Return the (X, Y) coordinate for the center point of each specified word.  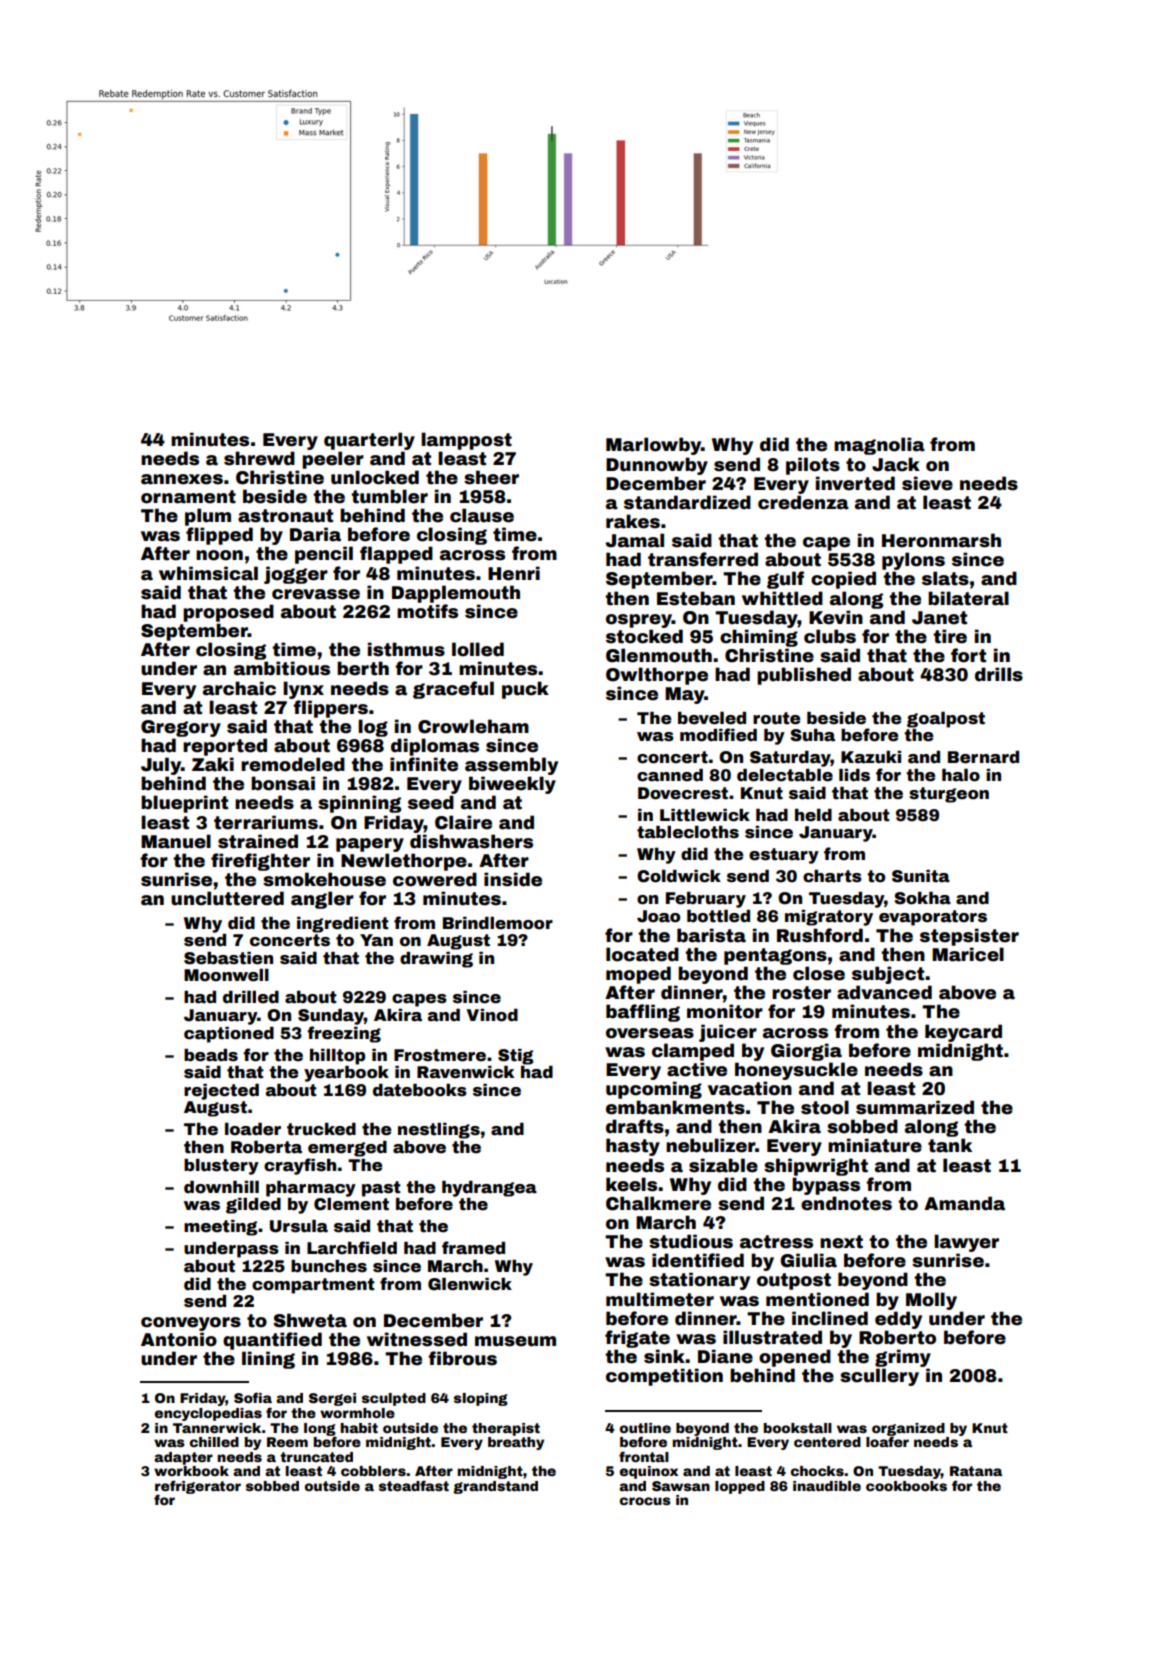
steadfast (414, 1485)
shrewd (259, 458)
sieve (927, 483)
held (813, 815)
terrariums (266, 822)
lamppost (466, 441)
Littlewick (705, 815)
